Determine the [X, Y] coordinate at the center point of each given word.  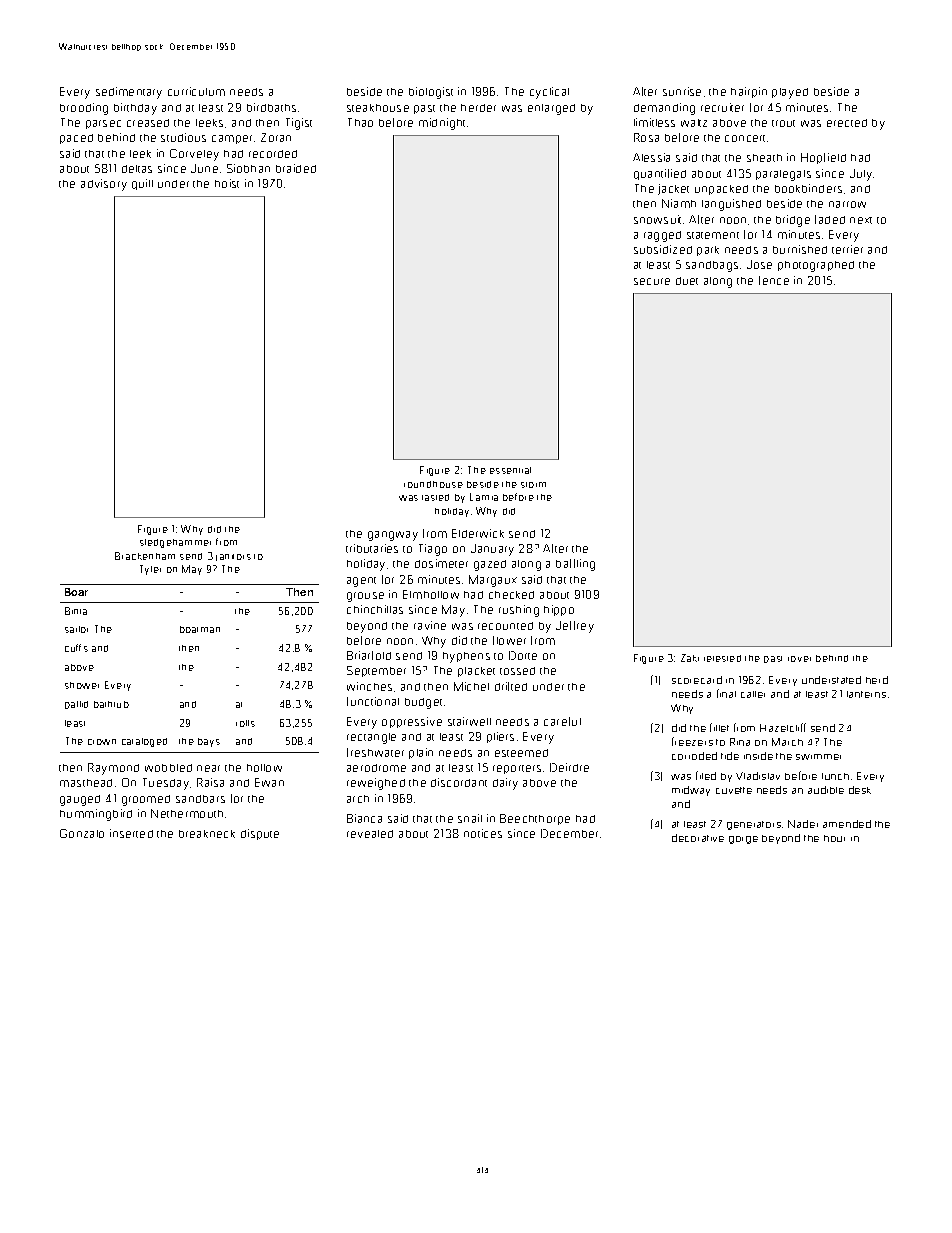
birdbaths [271, 107]
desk [860, 790]
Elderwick [478, 533]
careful [562, 721]
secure [652, 281]
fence [774, 280]
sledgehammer [175, 543]
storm [533, 485]
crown [102, 742]
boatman [200, 629]
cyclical [549, 93]
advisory [104, 185]
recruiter [722, 107]
